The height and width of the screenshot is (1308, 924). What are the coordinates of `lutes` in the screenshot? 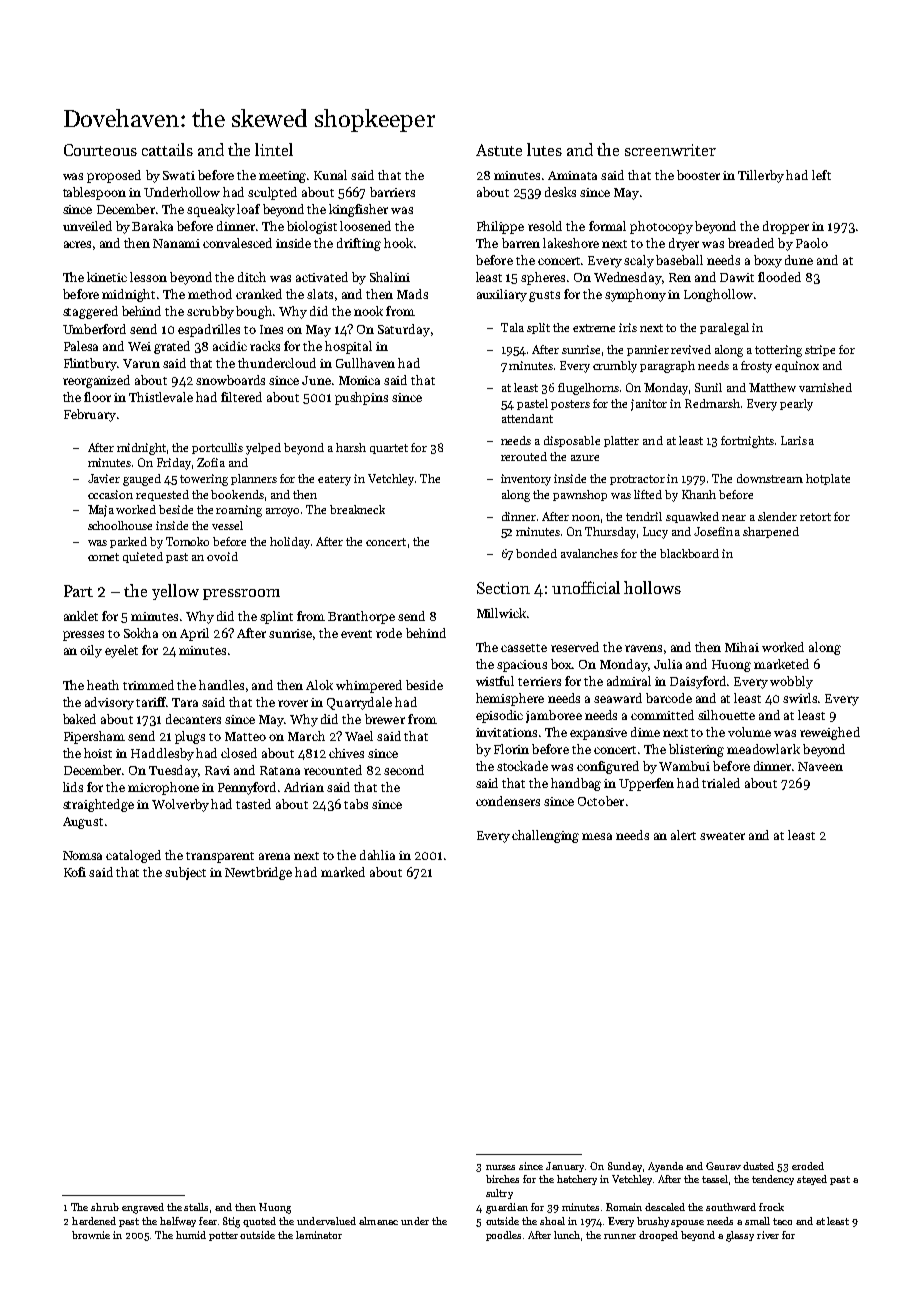 It's located at (544, 149).
